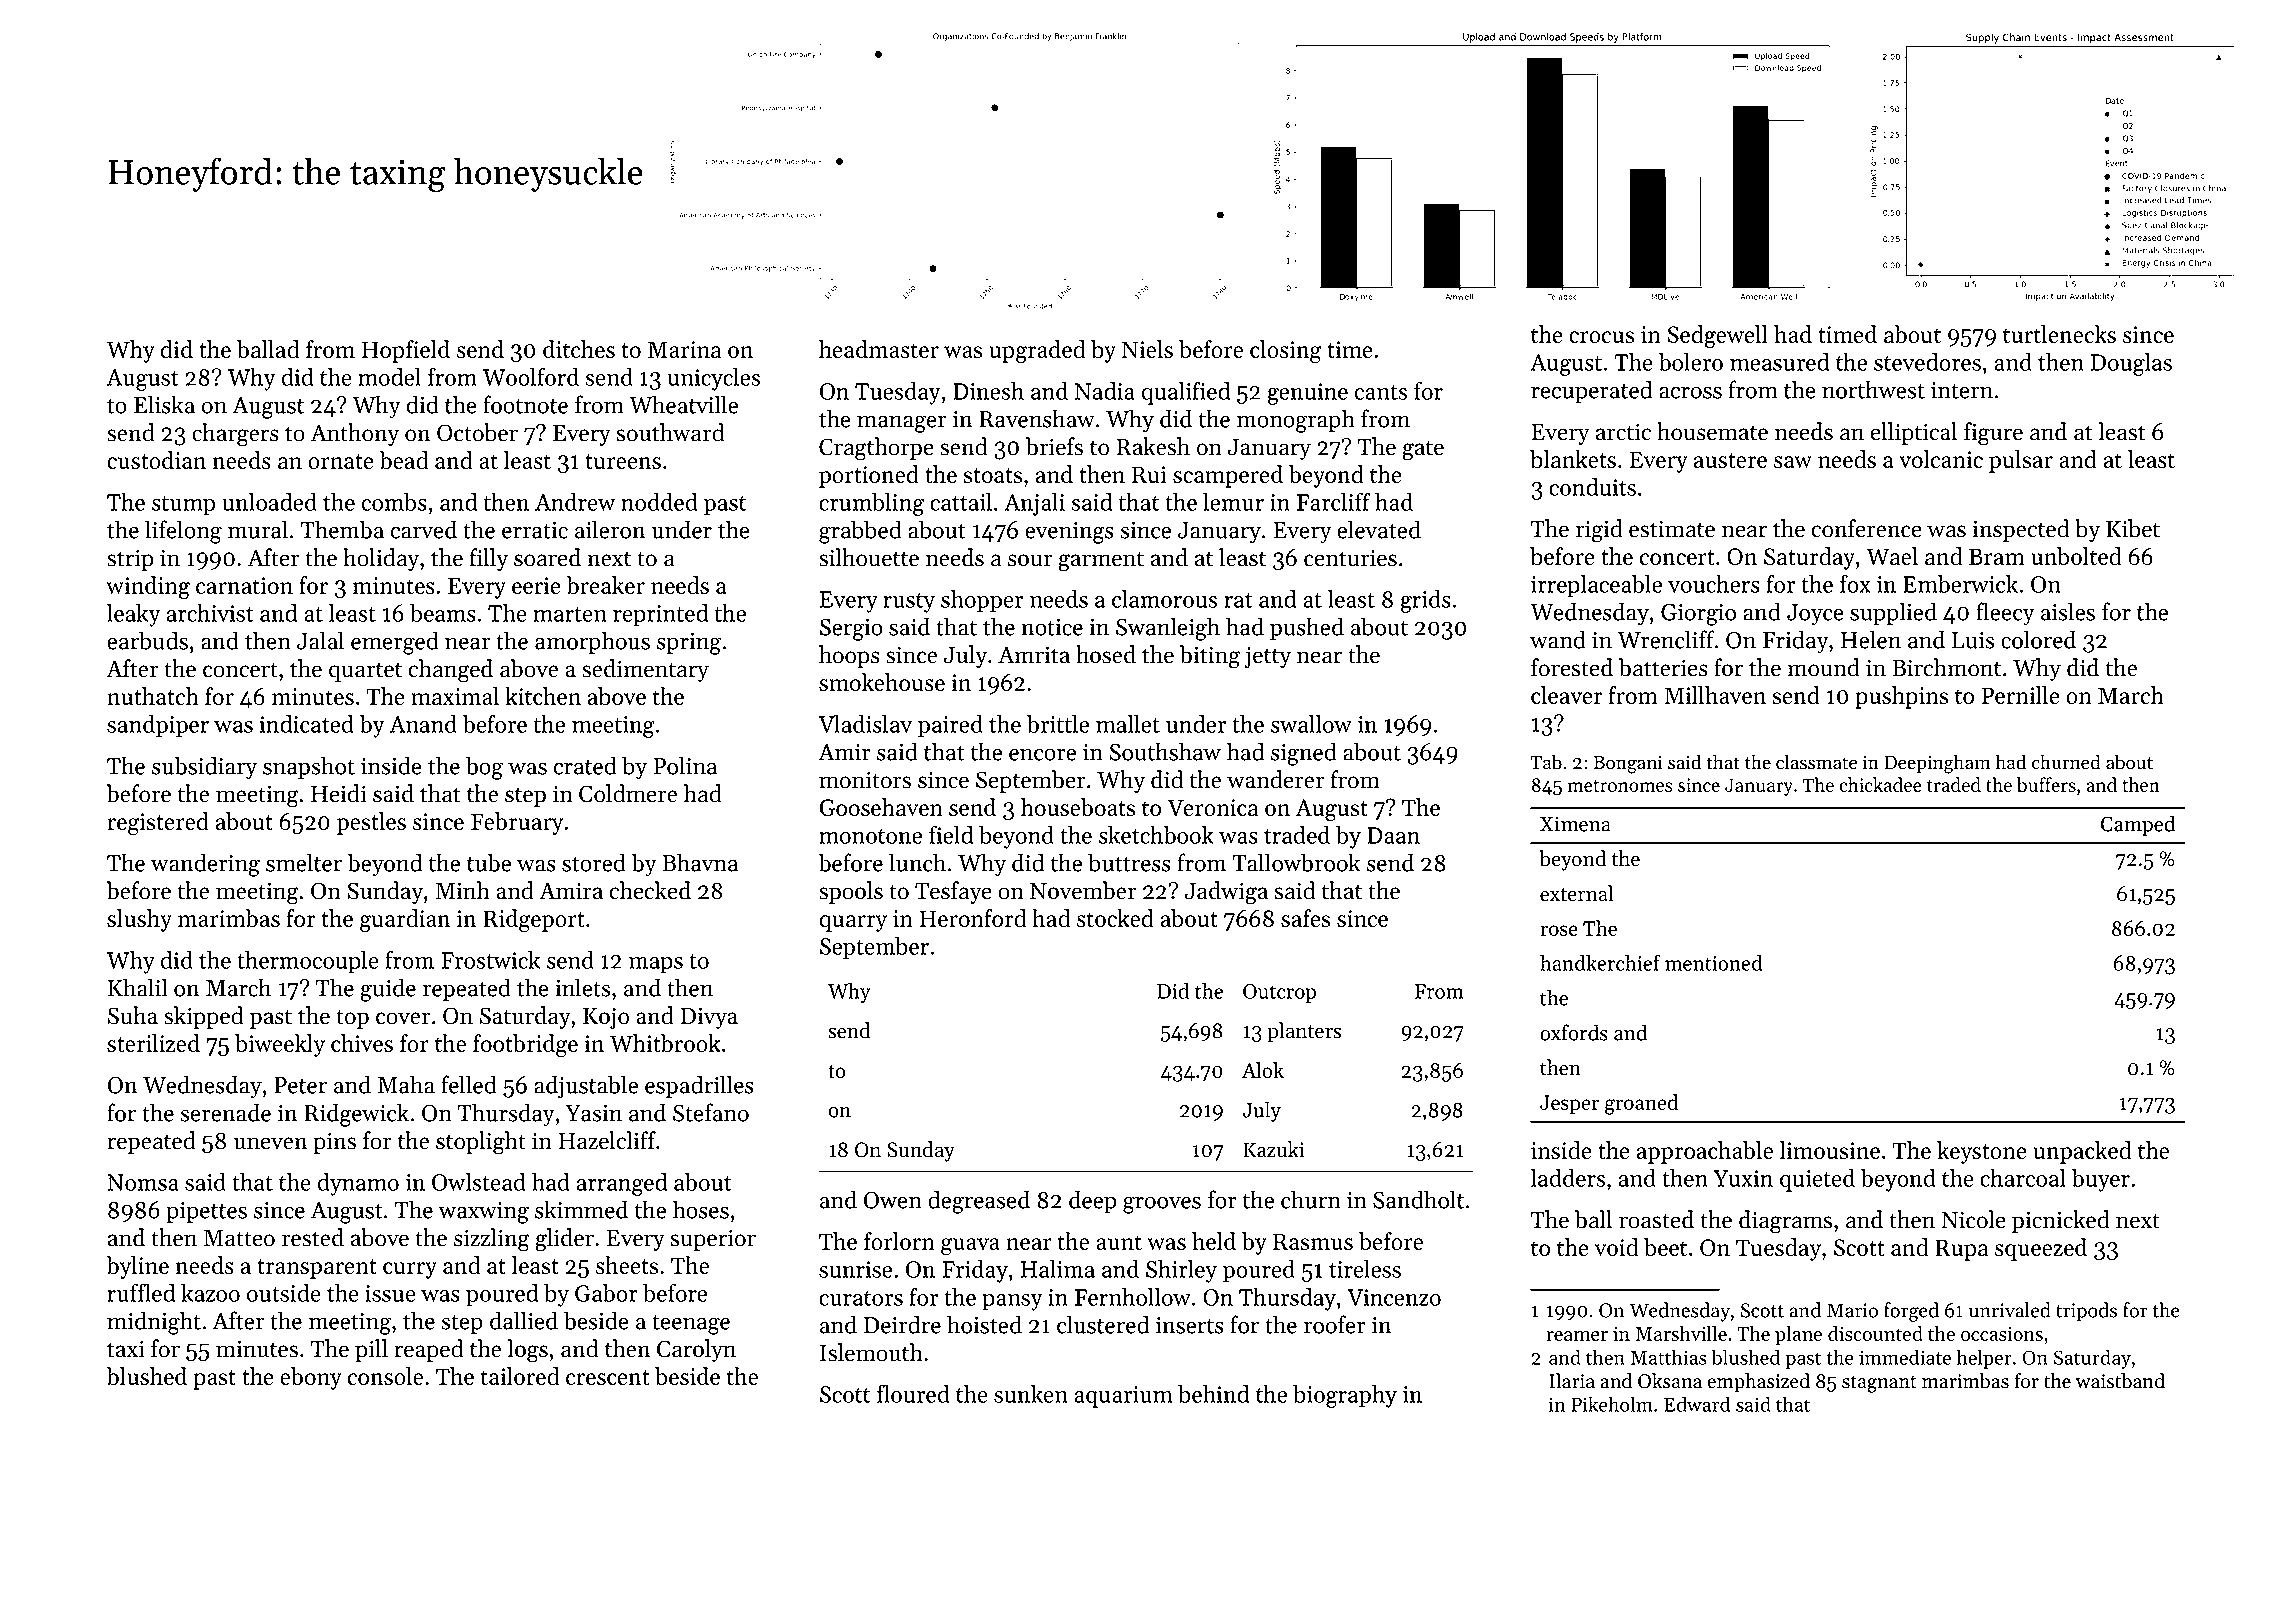 The width and height of the screenshot is (2292, 1620). Describe the element at coordinates (239, 1238) in the screenshot. I see `Matteo` at that location.
